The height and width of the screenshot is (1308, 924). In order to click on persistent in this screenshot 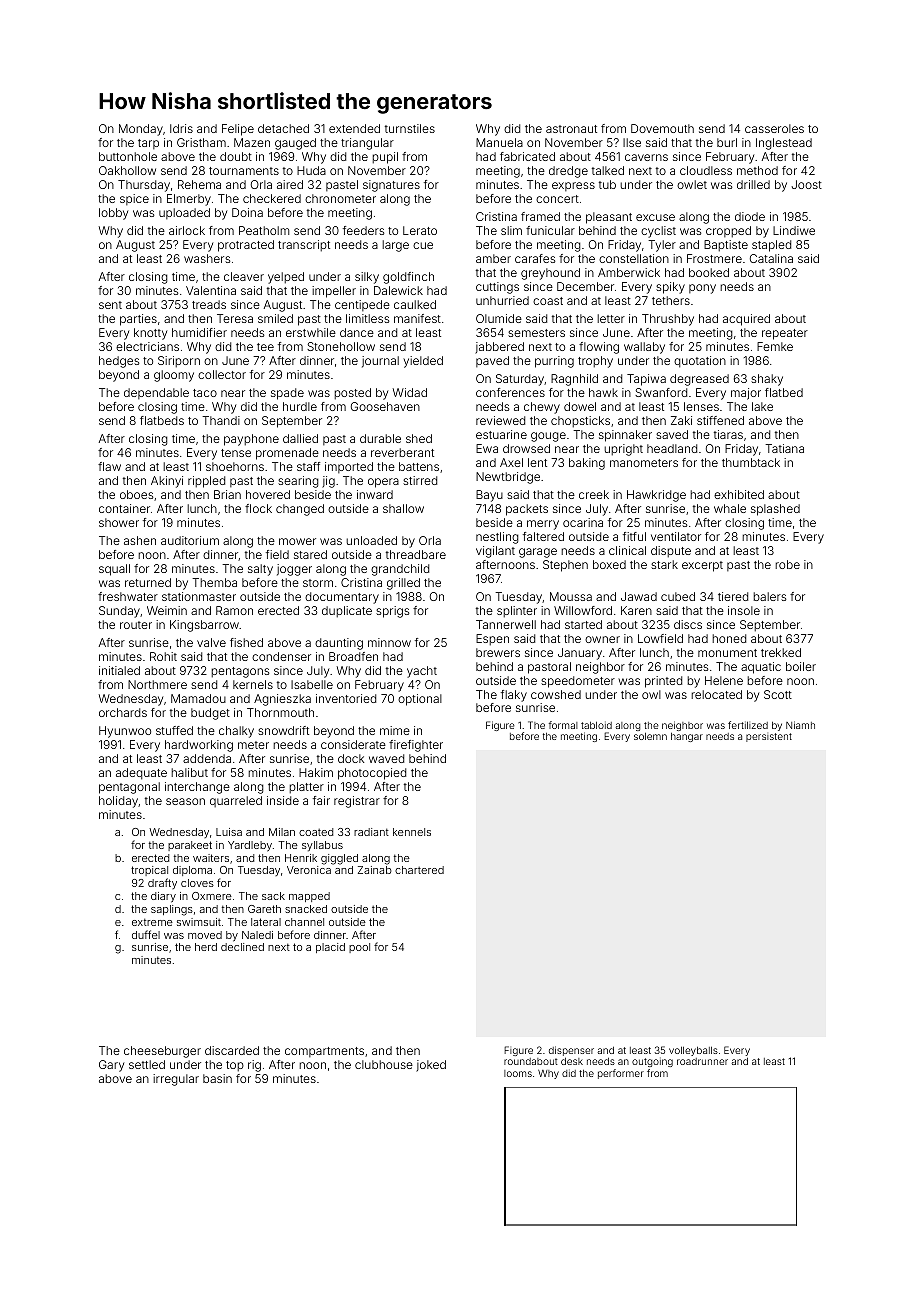, I will do `click(769, 737)`.
